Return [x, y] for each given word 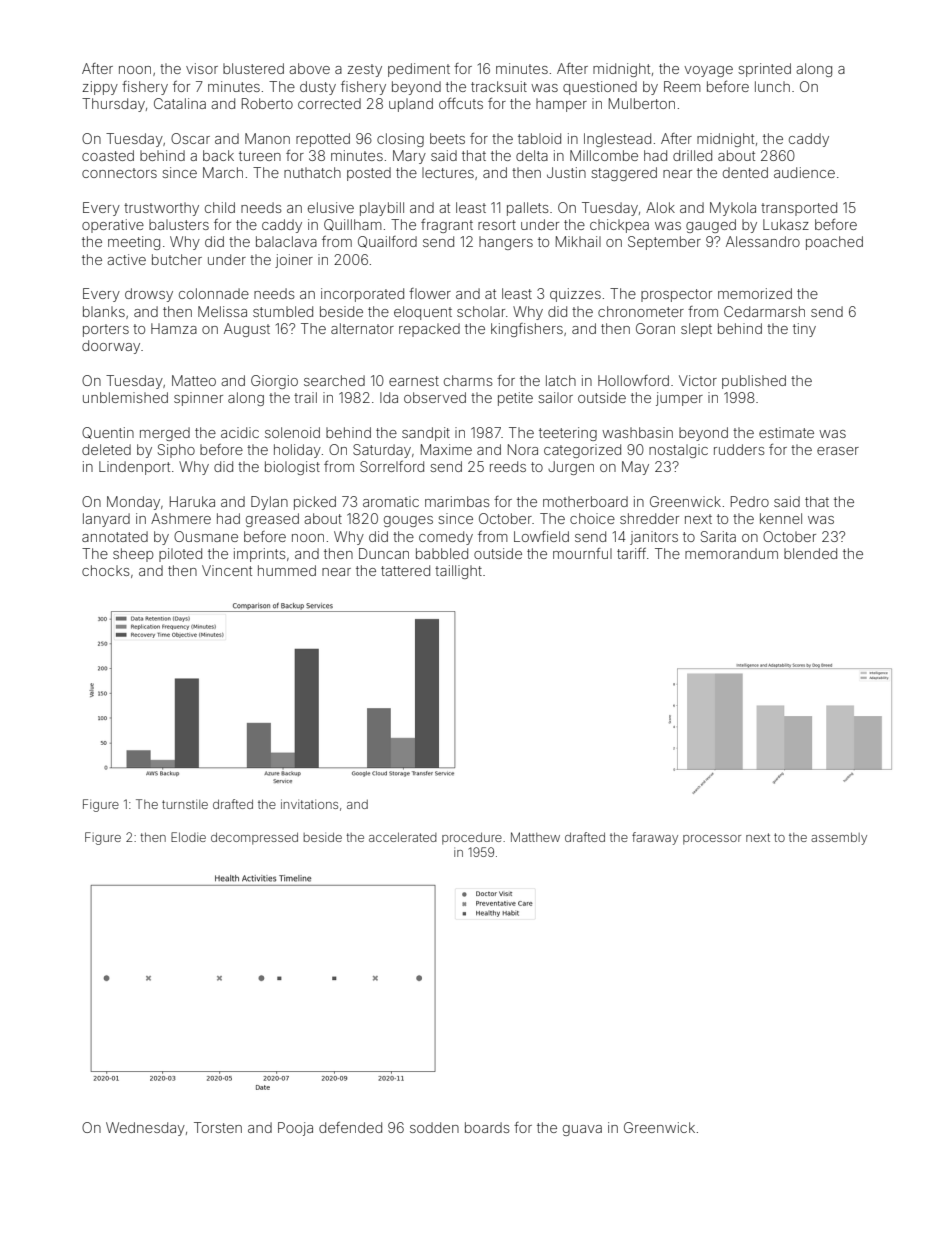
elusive [331, 207]
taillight [458, 572]
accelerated [403, 837]
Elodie [188, 837]
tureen [260, 156]
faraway [655, 838]
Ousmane [206, 536]
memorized [755, 293]
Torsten [218, 1127]
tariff [631, 553]
